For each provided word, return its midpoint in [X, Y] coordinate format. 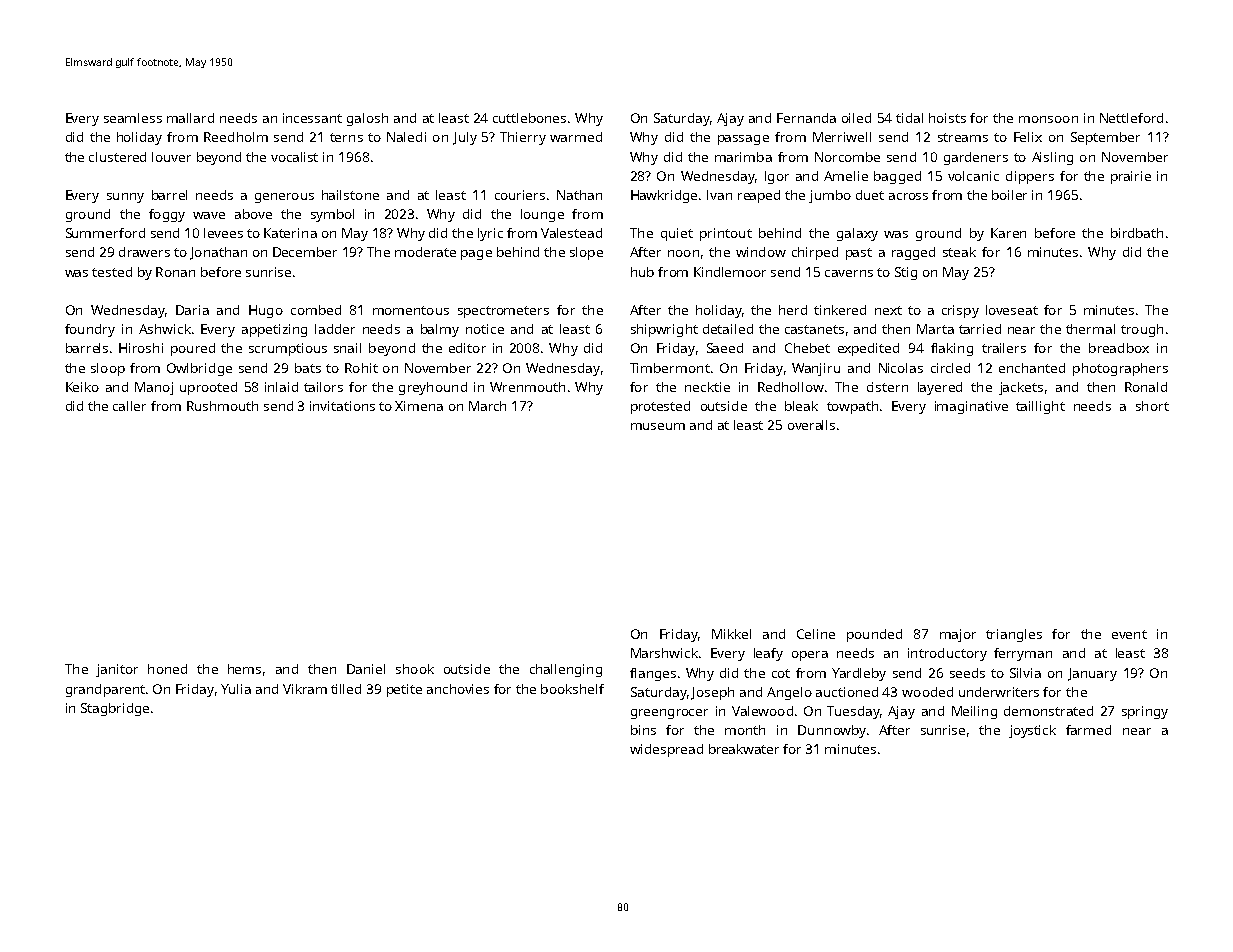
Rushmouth [222, 406]
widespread [666, 750]
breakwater [744, 749]
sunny [125, 198]
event [1129, 634]
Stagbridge [115, 709]
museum [658, 426]
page [476, 255]
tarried [980, 329]
